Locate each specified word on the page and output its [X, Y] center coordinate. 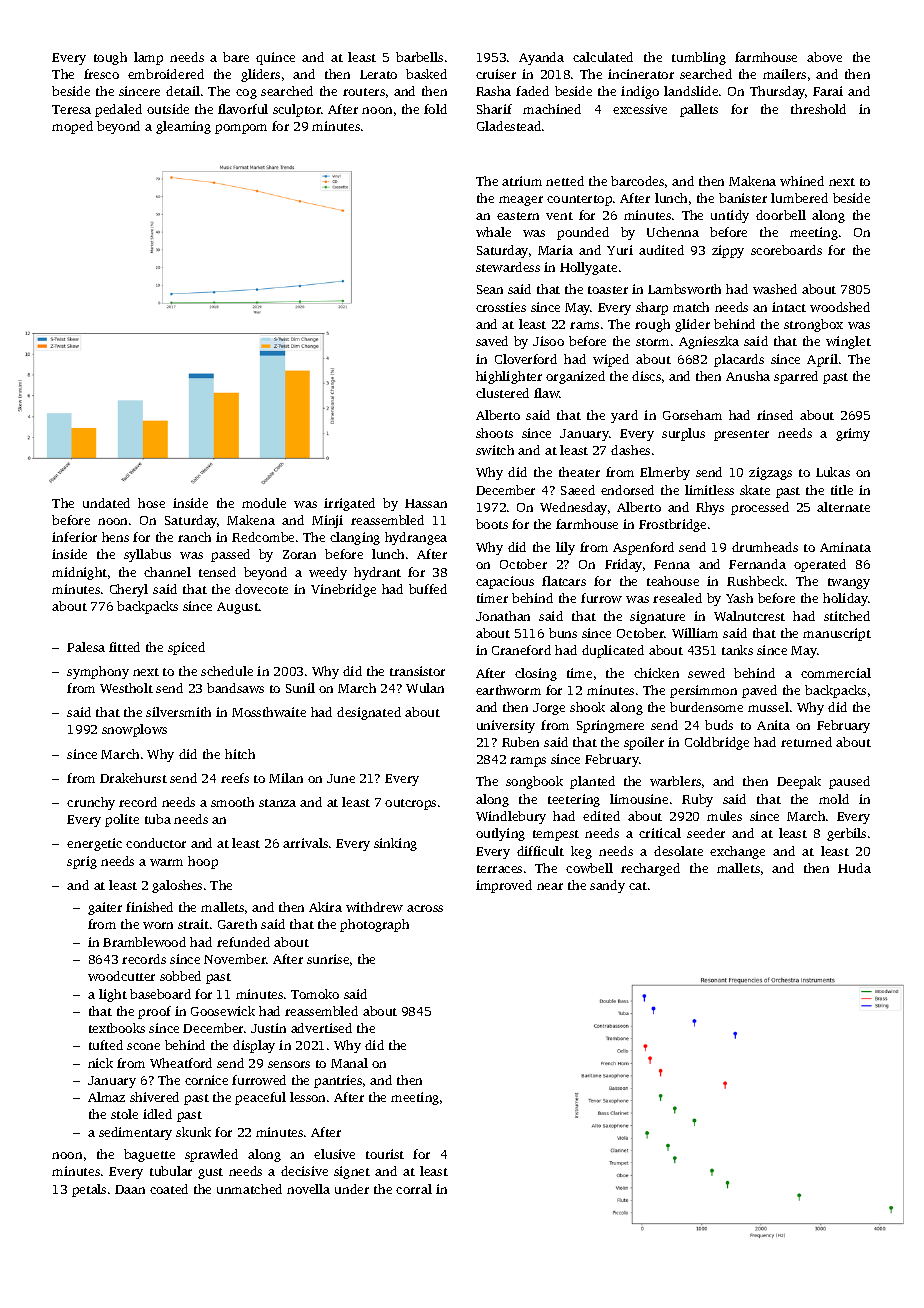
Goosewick [223, 1011]
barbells [419, 57]
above [824, 57]
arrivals [305, 843]
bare [236, 57]
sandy [607, 886]
